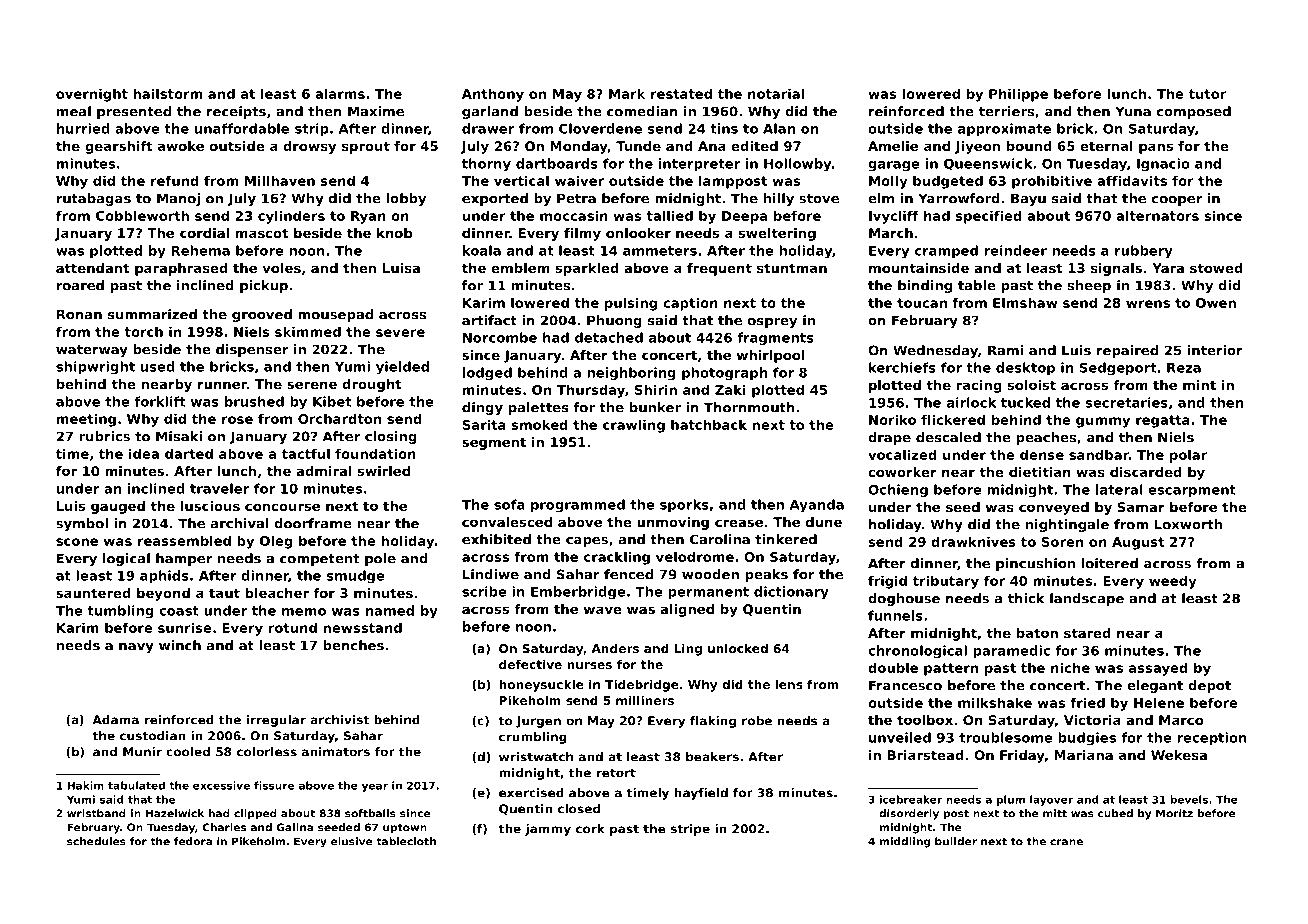 This screenshot has width=1308, height=924. What do you see at coordinates (1207, 94) in the screenshot?
I see `tutor` at bounding box center [1207, 94].
